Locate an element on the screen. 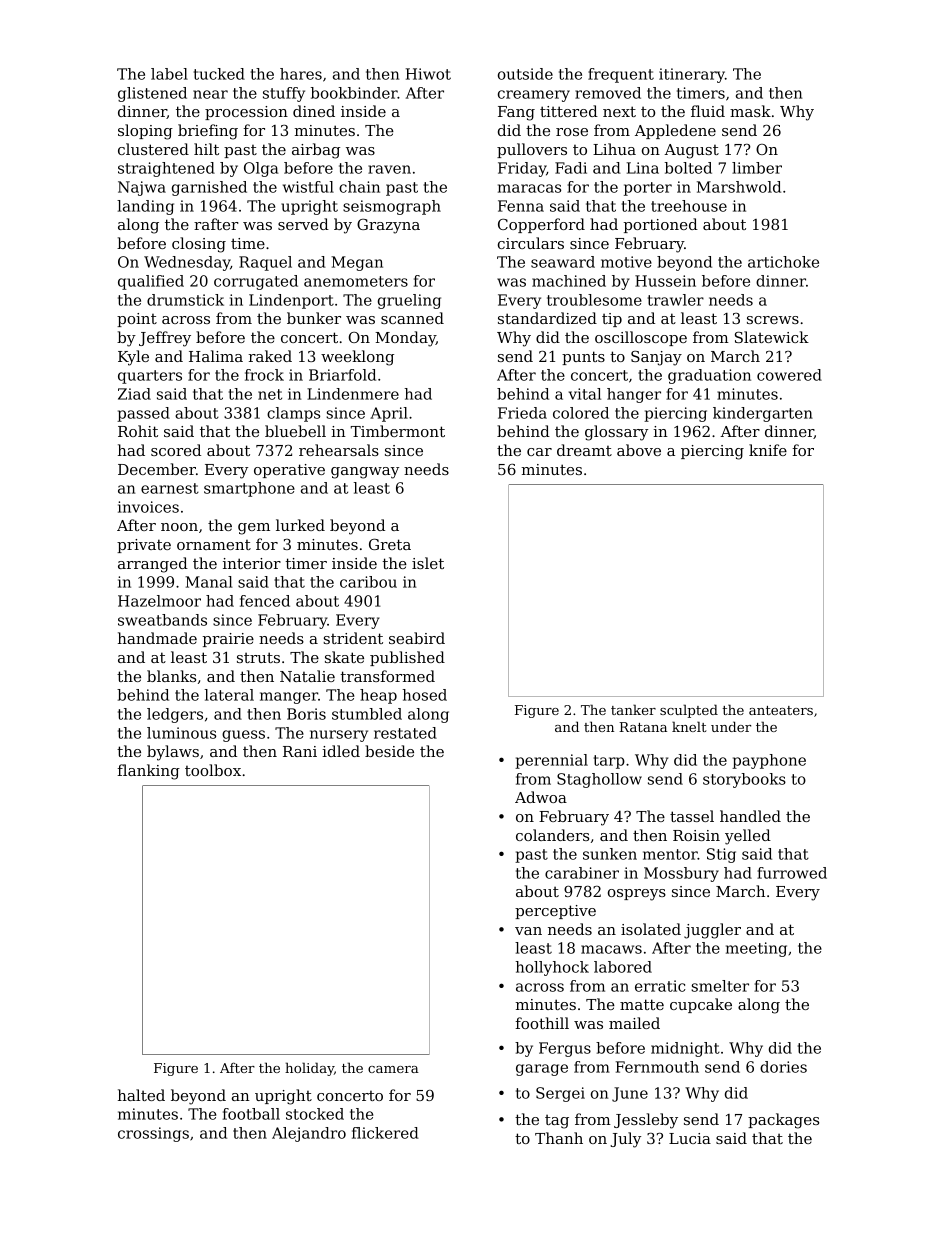 The width and height of the screenshot is (952, 1233). crossings is located at coordinates (153, 1134).
